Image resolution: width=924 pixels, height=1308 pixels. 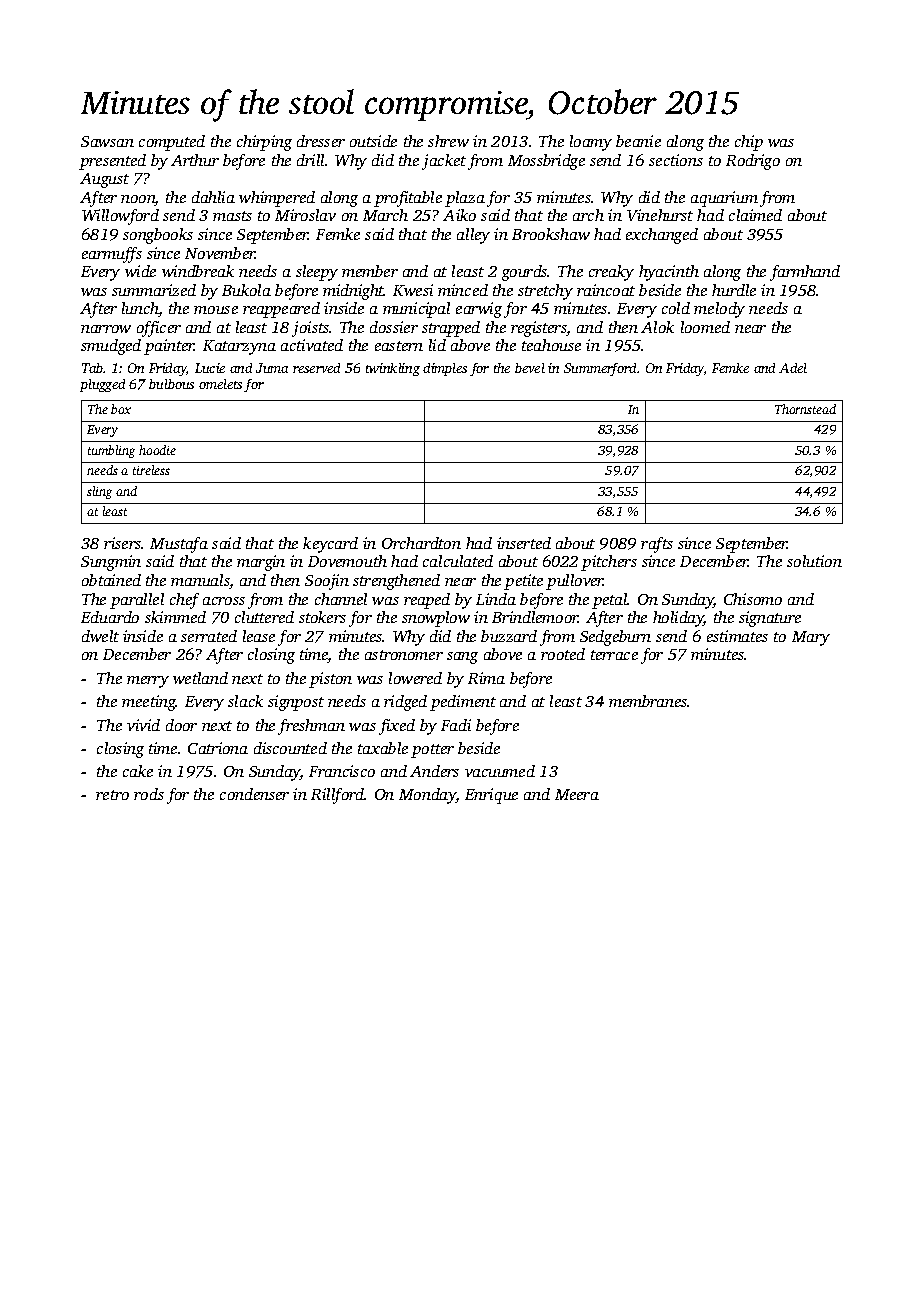 I want to click on Catriona, so click(x=218, y=748).
